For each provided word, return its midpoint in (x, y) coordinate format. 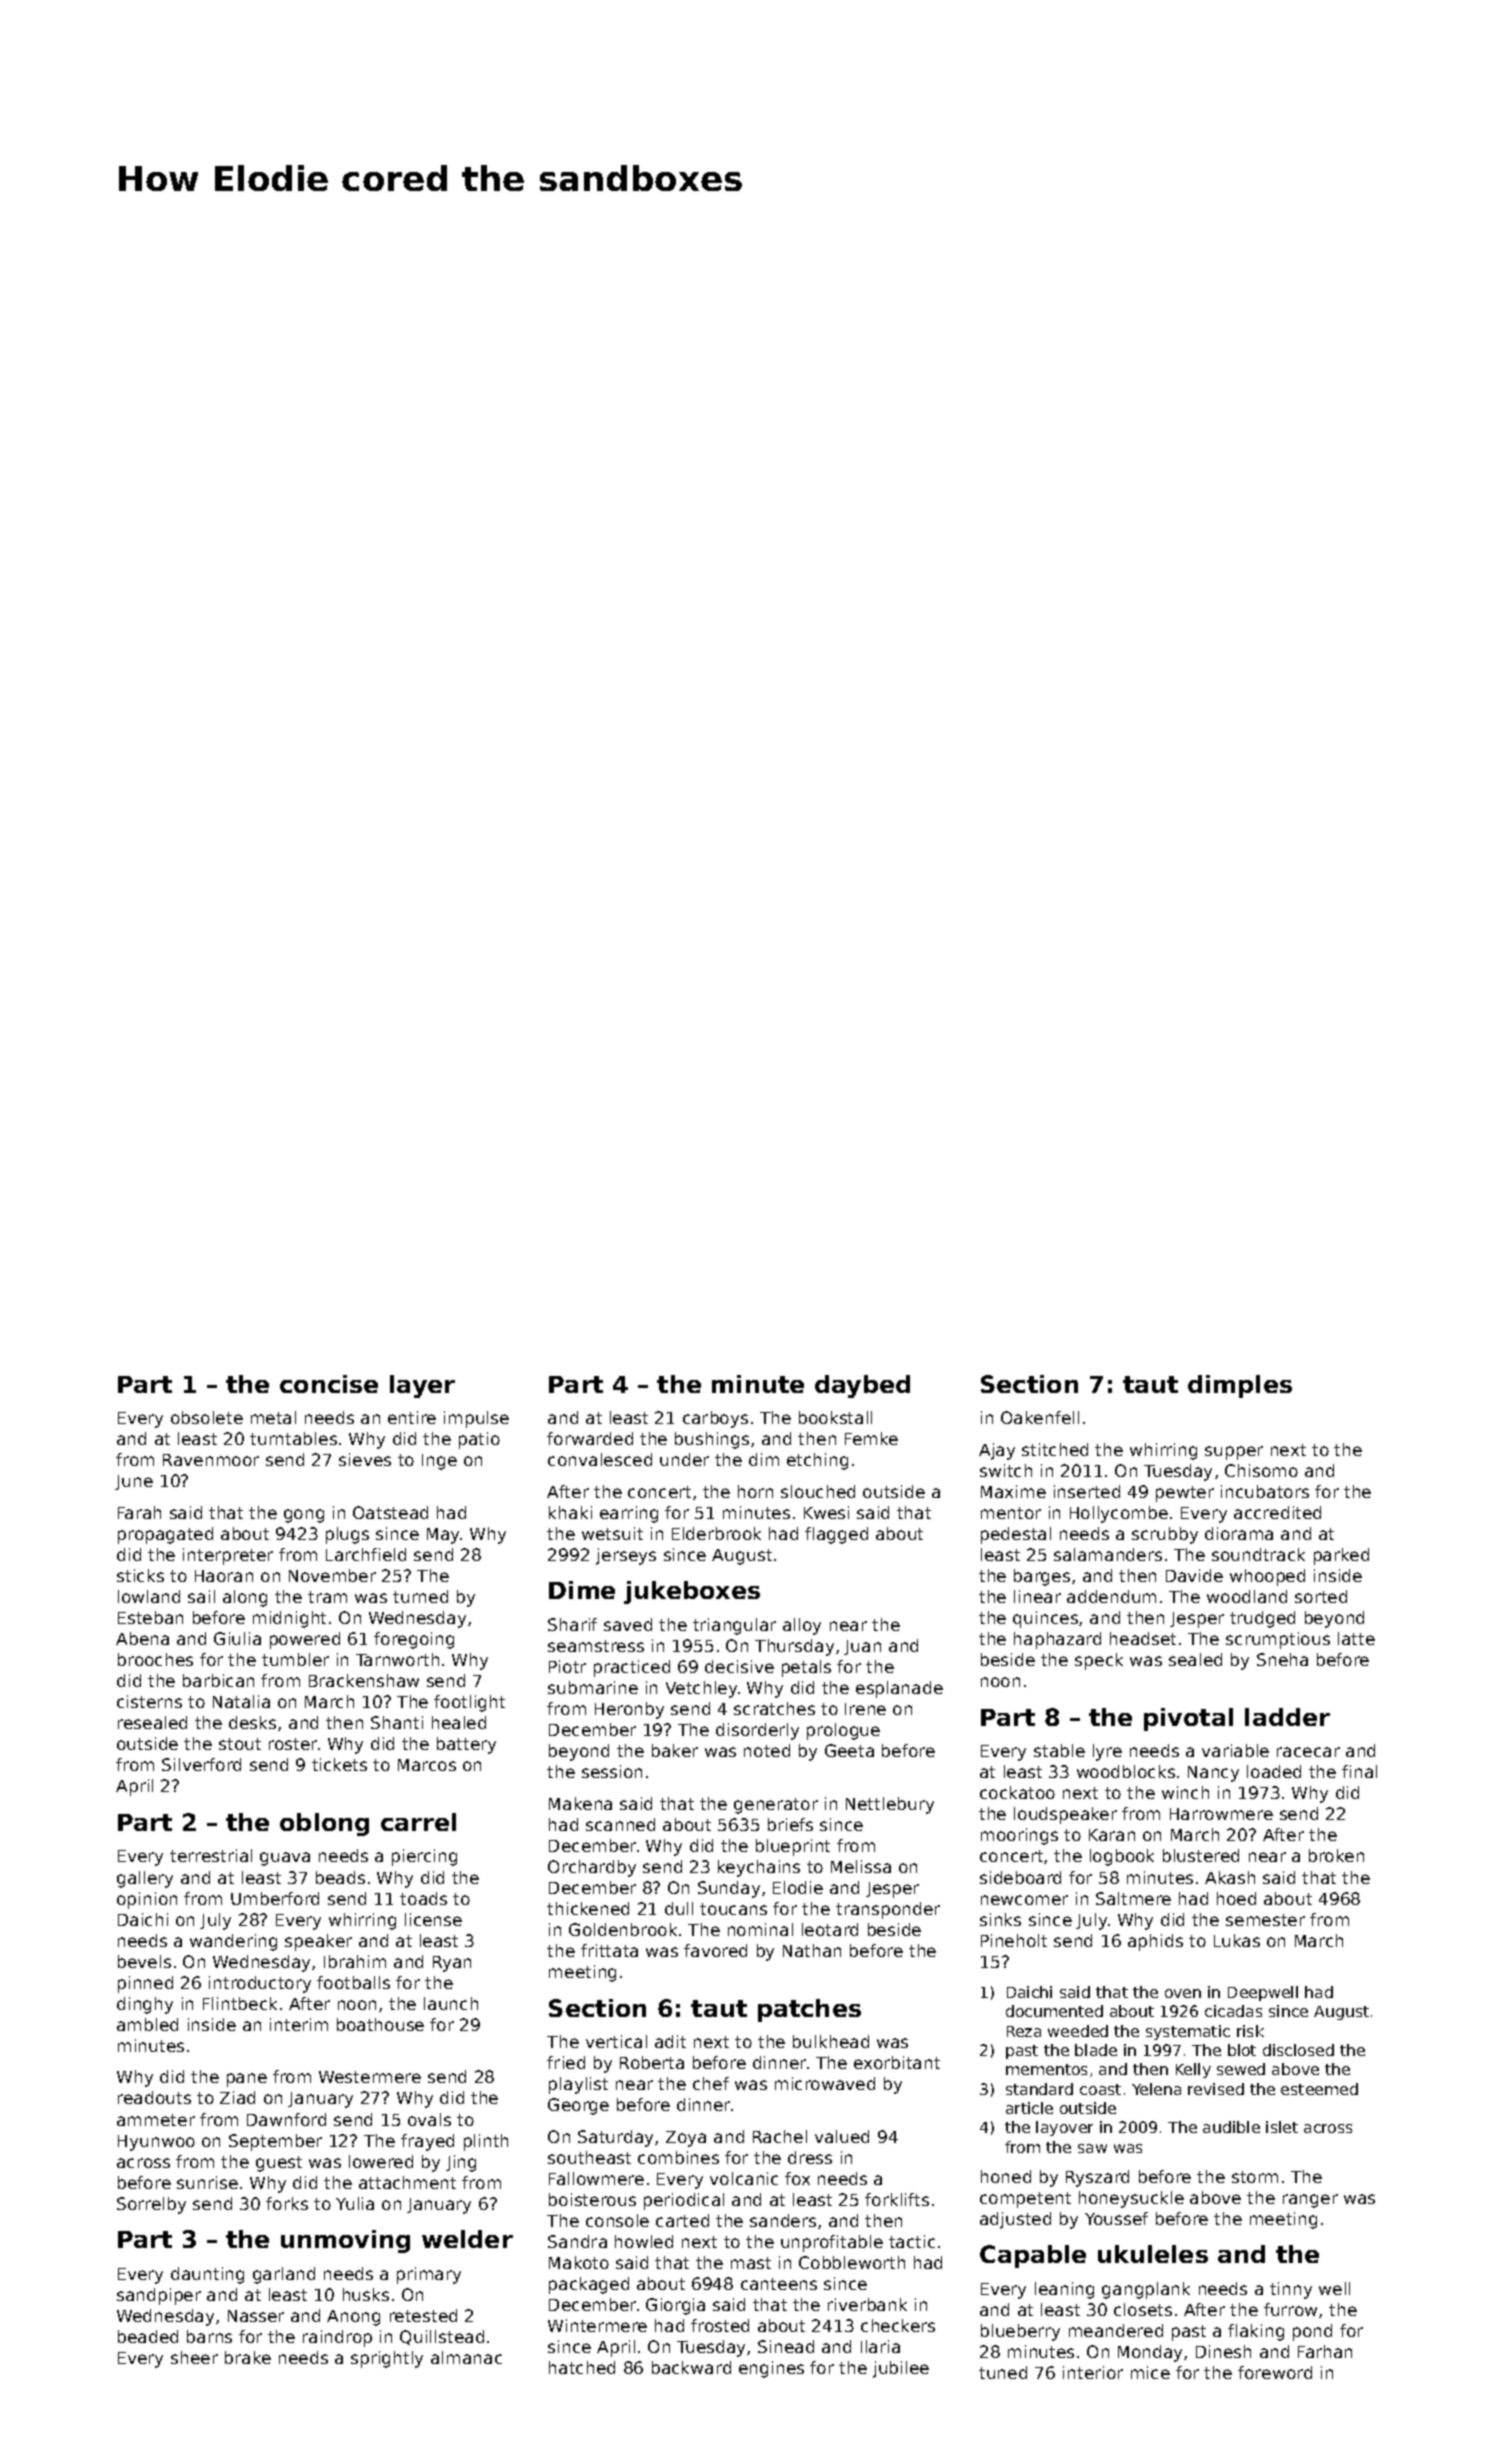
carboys (715, 1419)
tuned (1003, 2372)
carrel (418, 1822)
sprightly (387, 2359)
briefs (790, 1824)
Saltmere (1133, 1898)
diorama (1239, 1533)
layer (422, 1386)
